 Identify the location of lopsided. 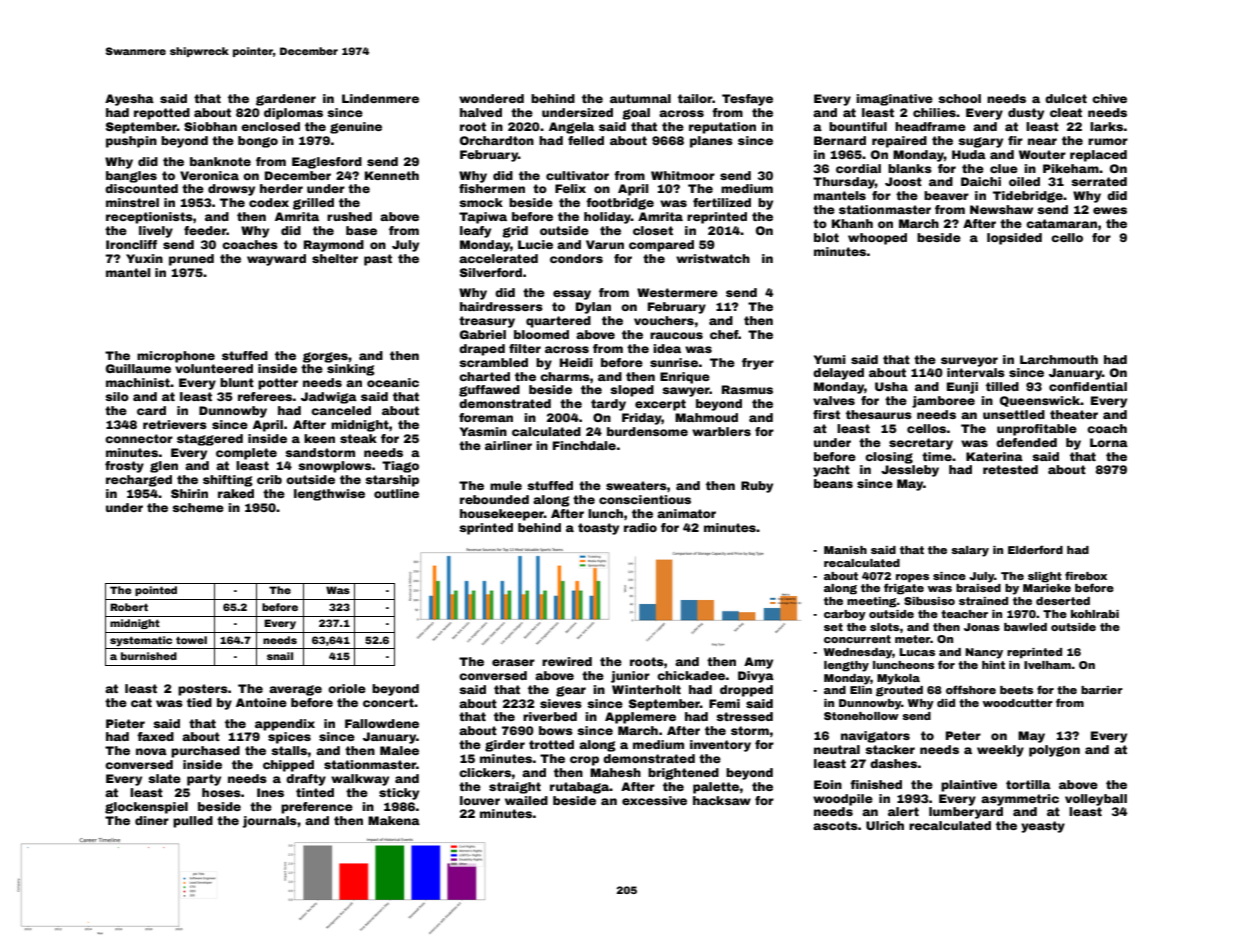
(1014, 239).
